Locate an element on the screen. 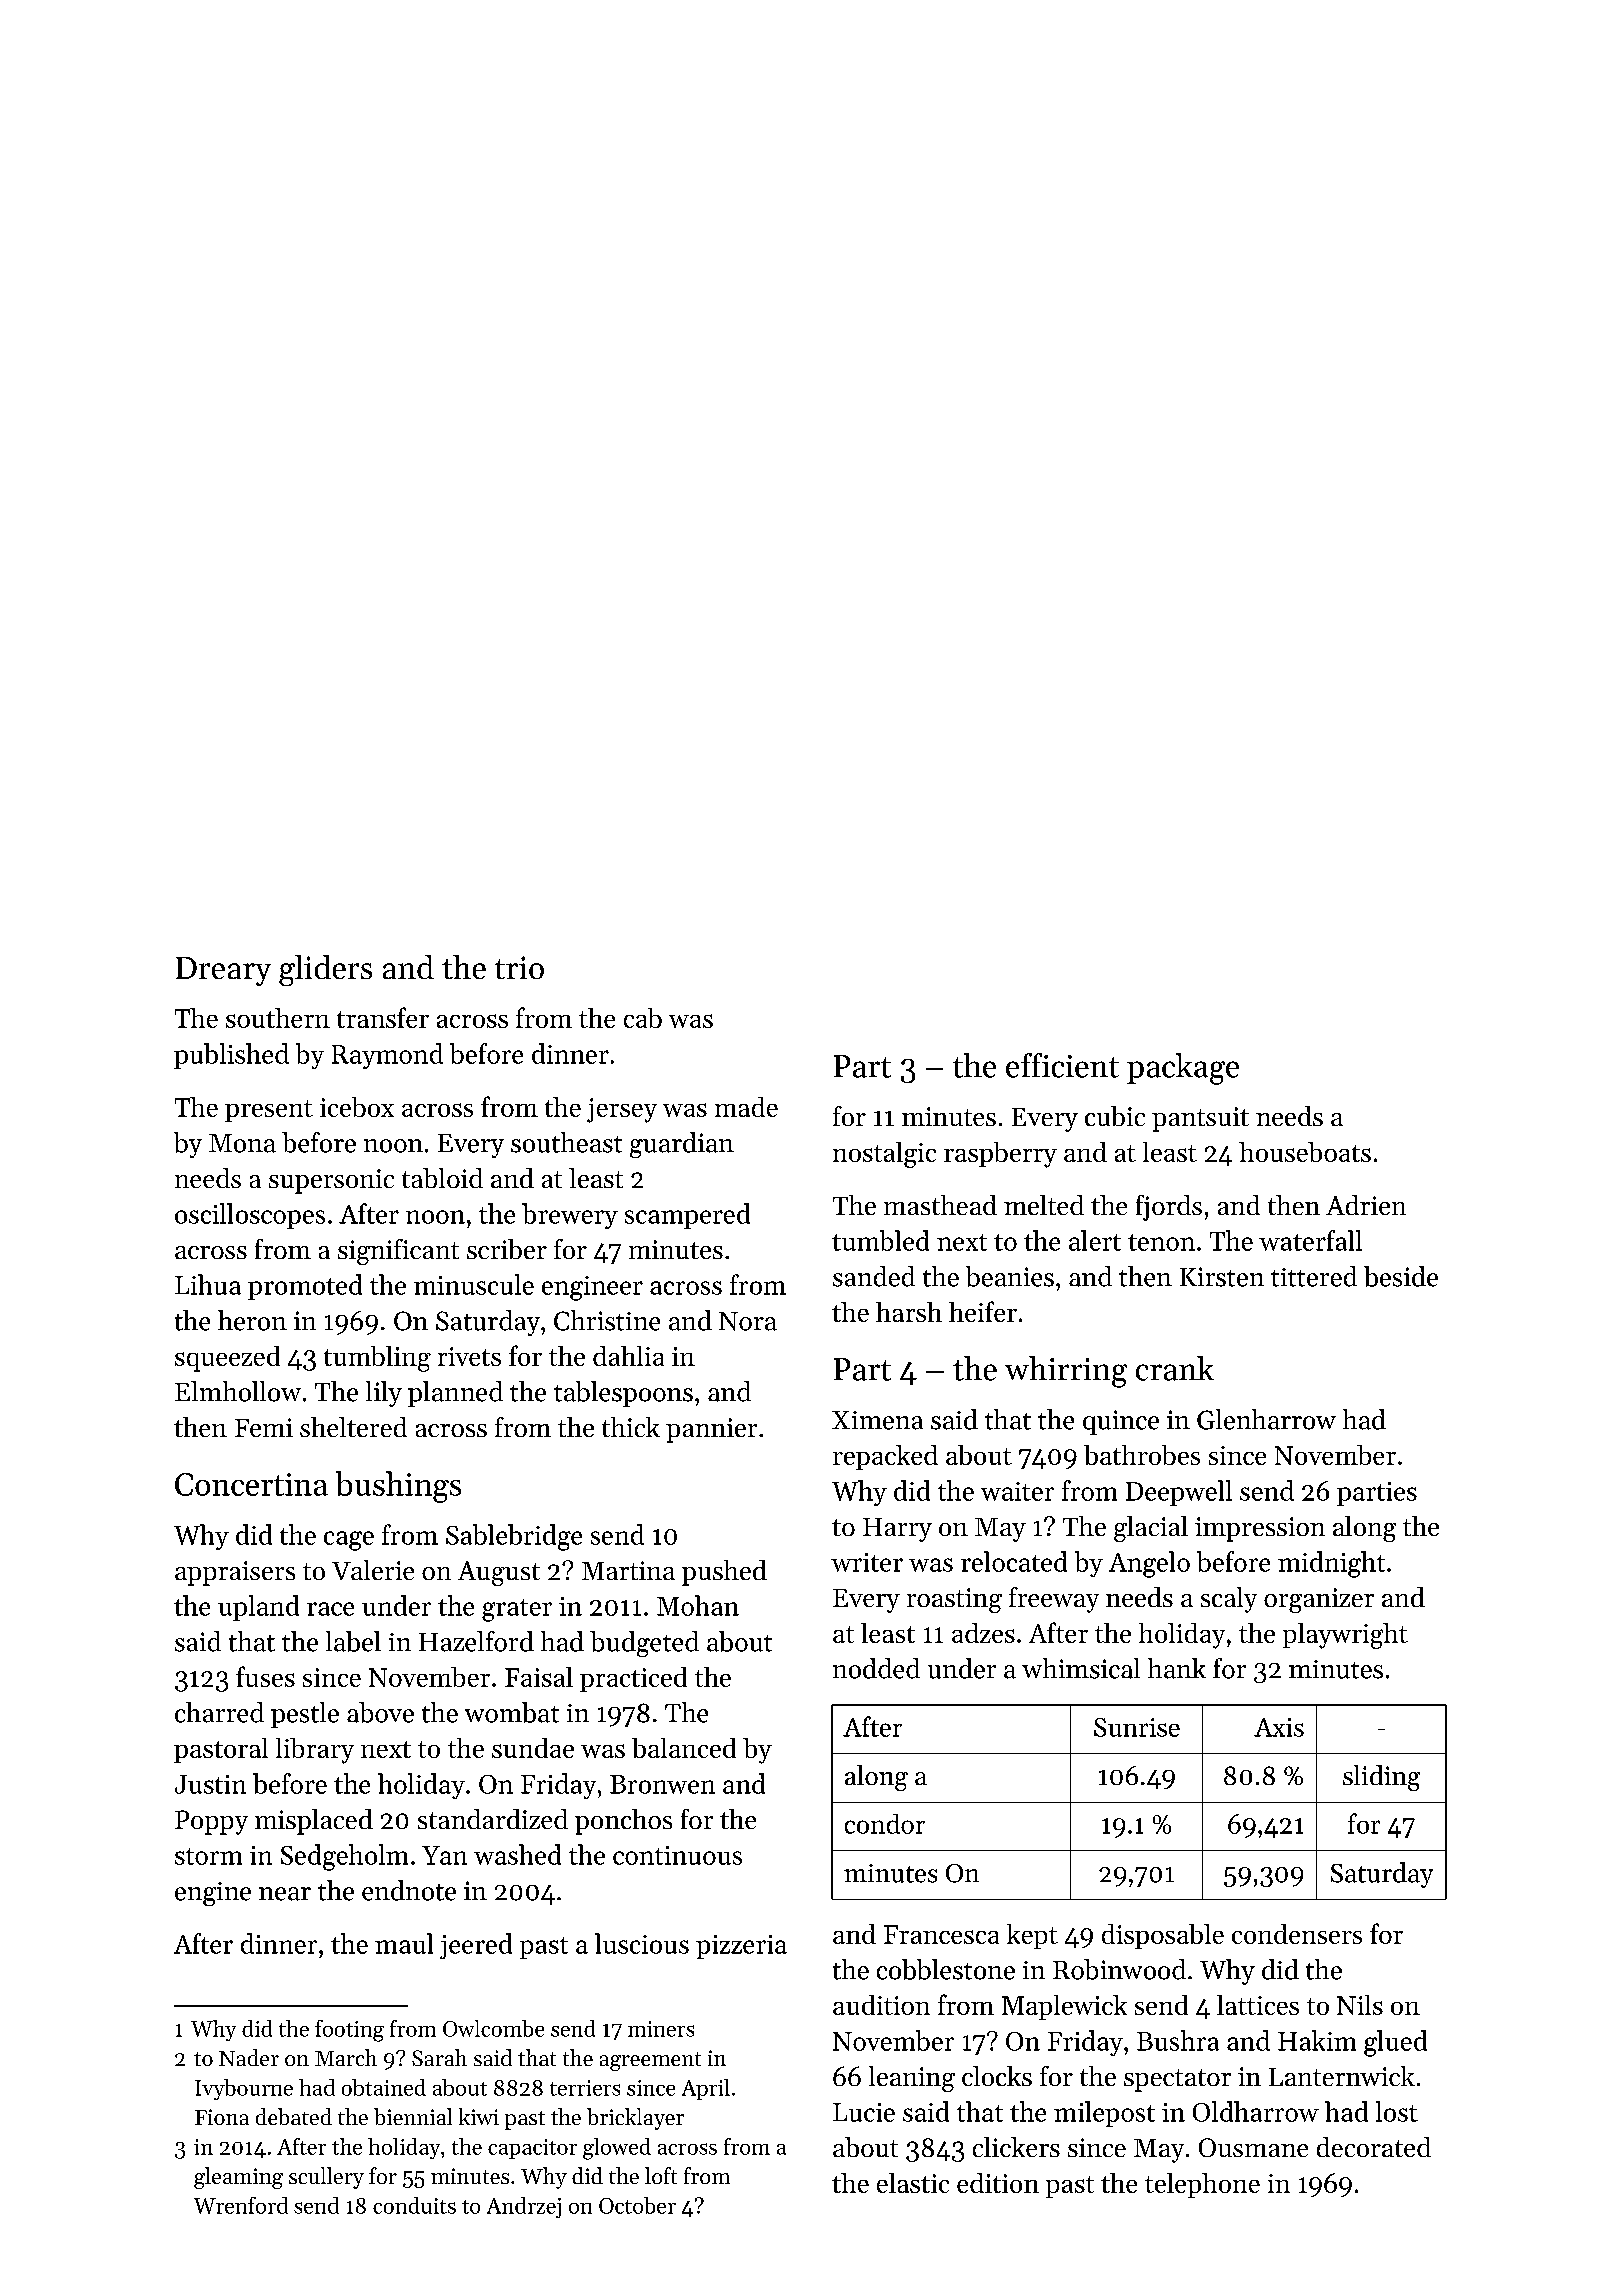 The width and height of the screenshot is (1620, 2292). Poppy is located at coordinates (211, 1822).
